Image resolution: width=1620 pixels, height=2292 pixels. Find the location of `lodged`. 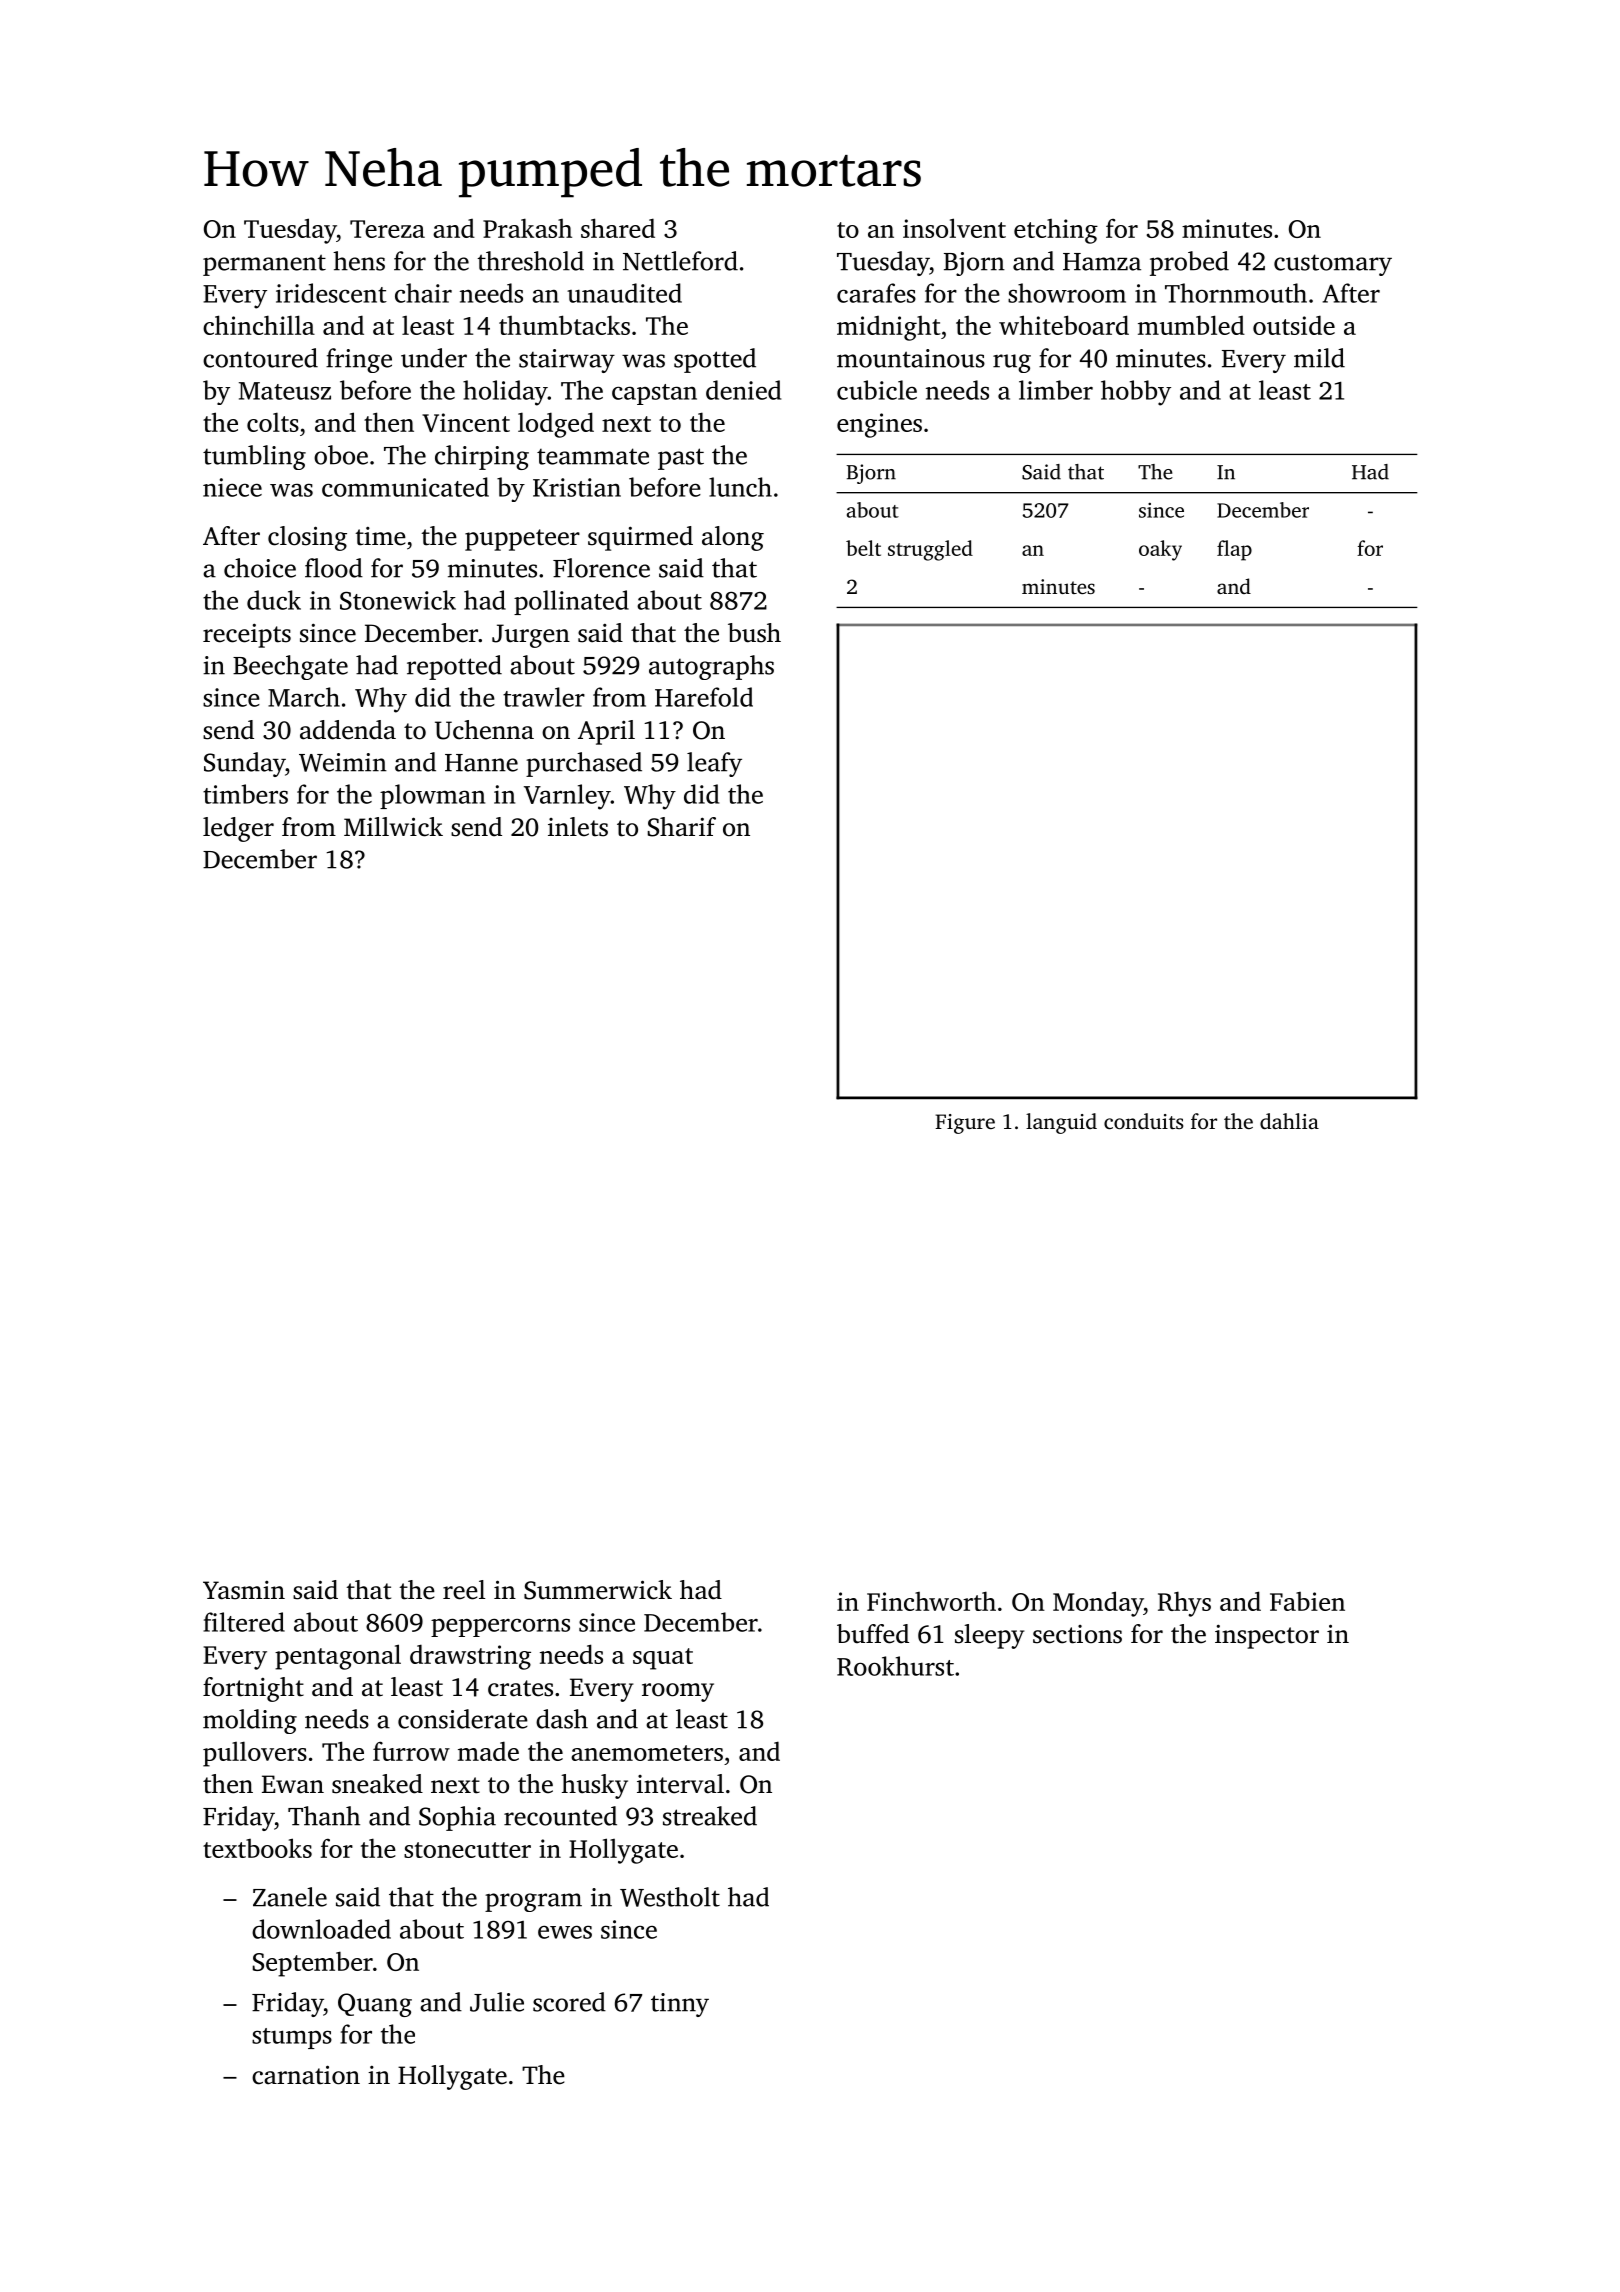

lodged is located at coordinates (556, 425).
